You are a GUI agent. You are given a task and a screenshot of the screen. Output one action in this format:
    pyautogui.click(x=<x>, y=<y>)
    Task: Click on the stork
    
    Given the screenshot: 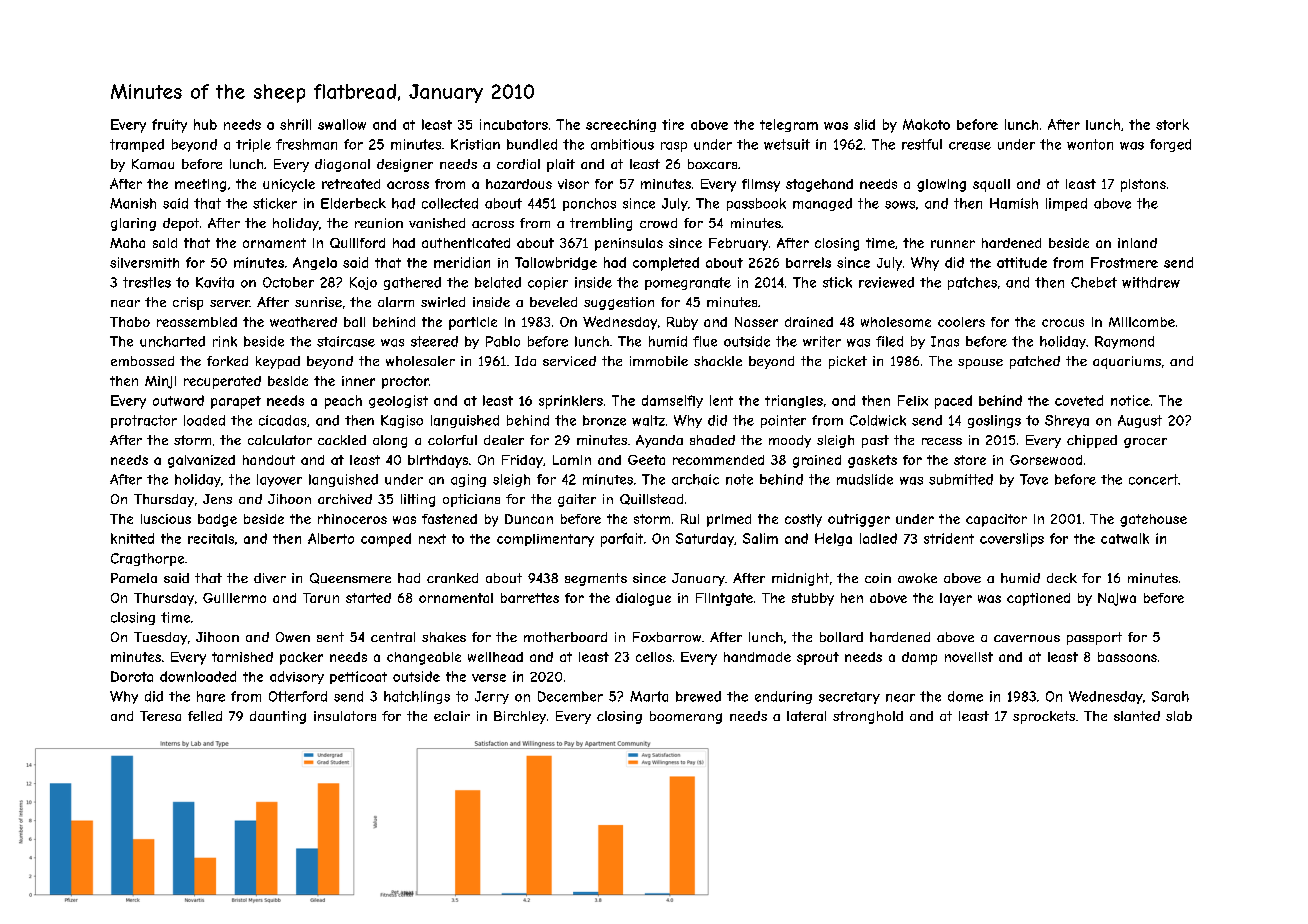 What is the action you would take?
    pyautogui.click(x=1172, y=124)
